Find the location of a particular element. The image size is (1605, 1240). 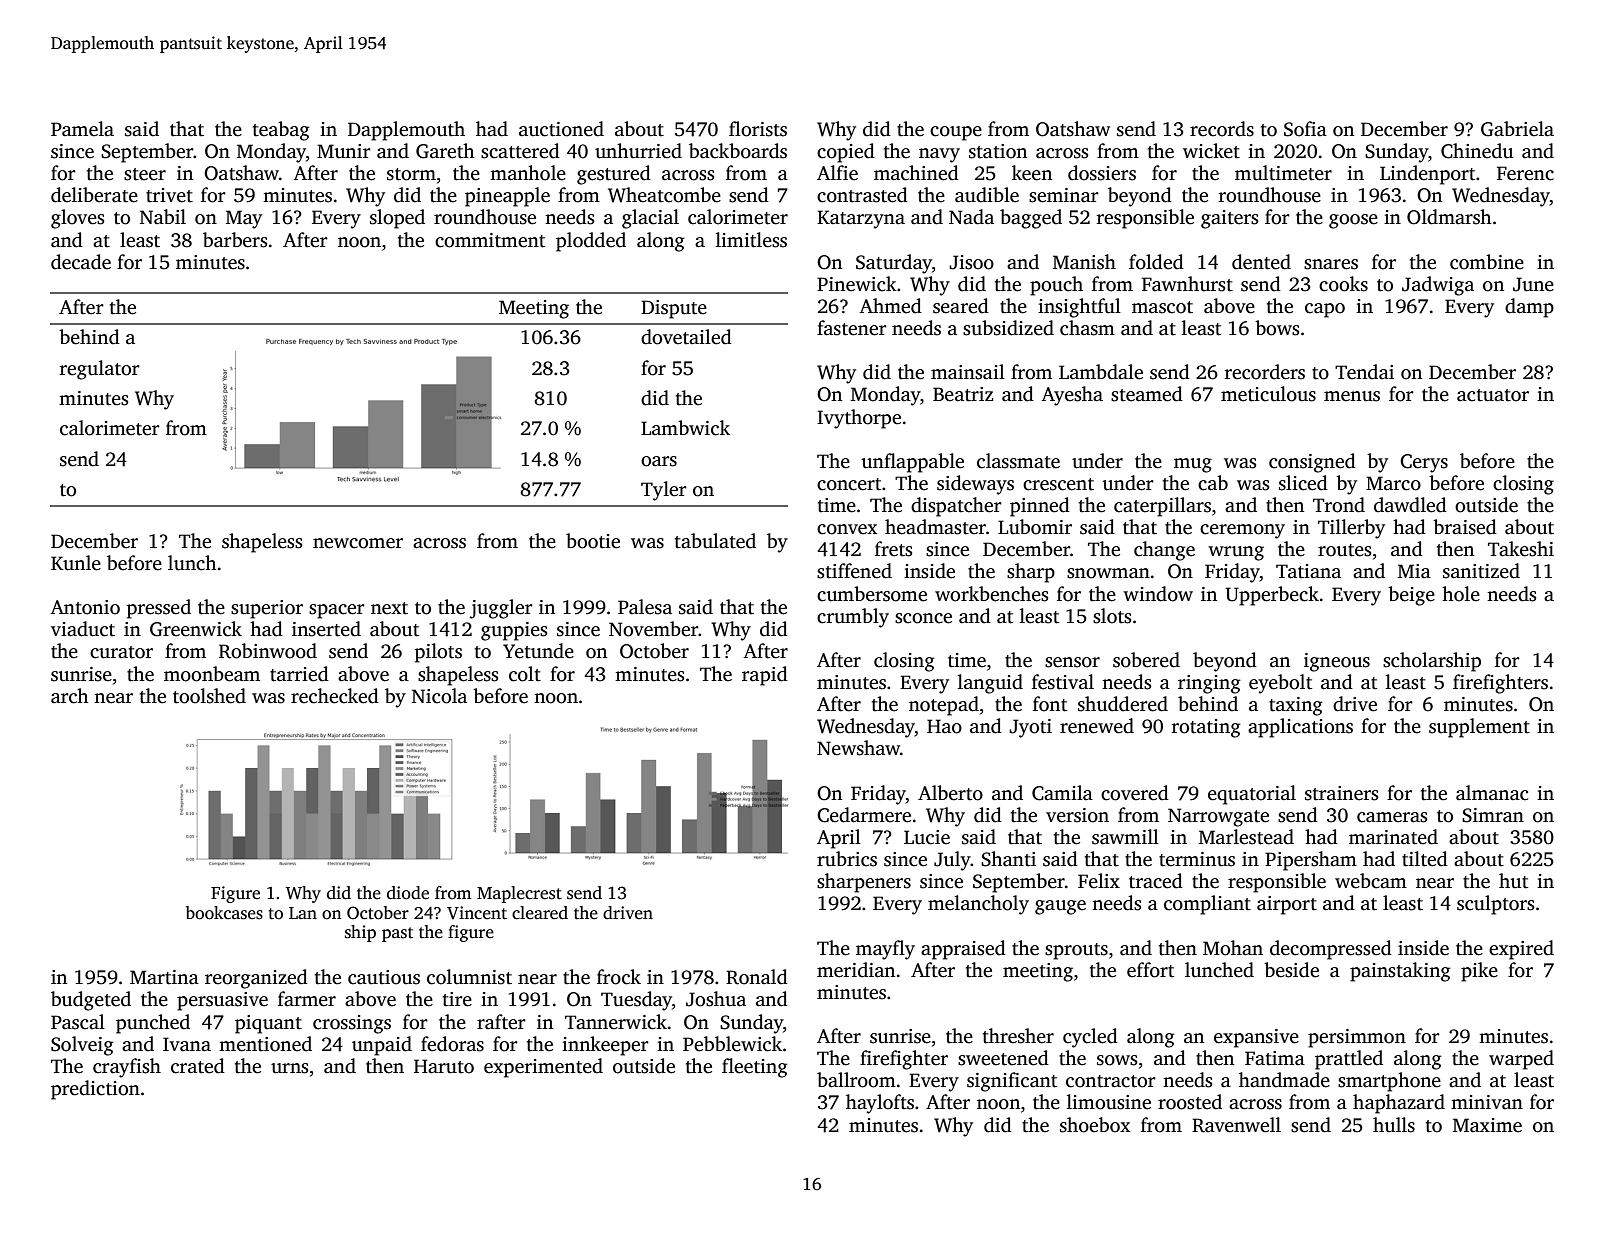

Narrowgate is located at coordinates (1218, 817).
